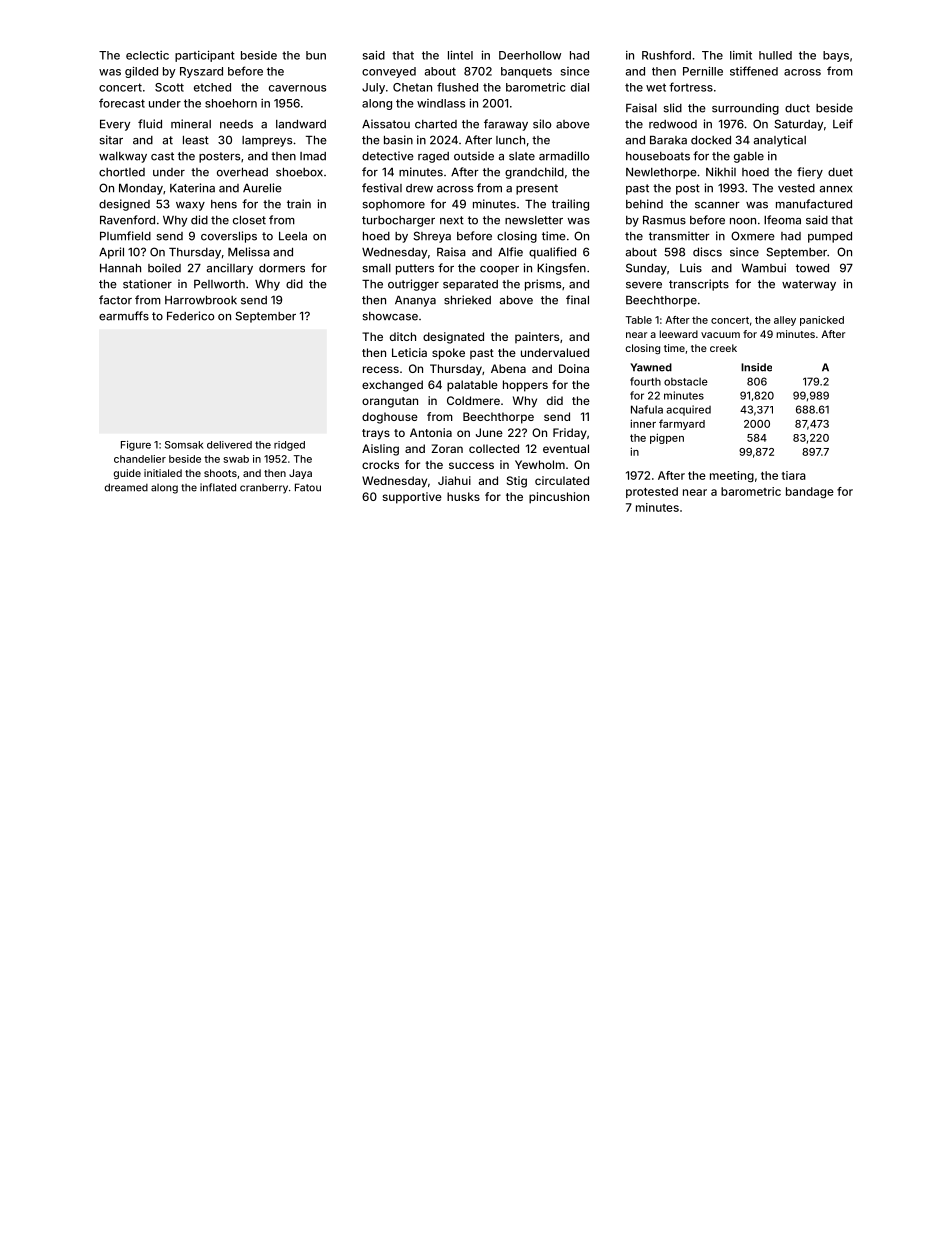 This image has height=1233, width=952. Describe the element at coordinates (224, 204) in the image. I see `hens` at that location.
